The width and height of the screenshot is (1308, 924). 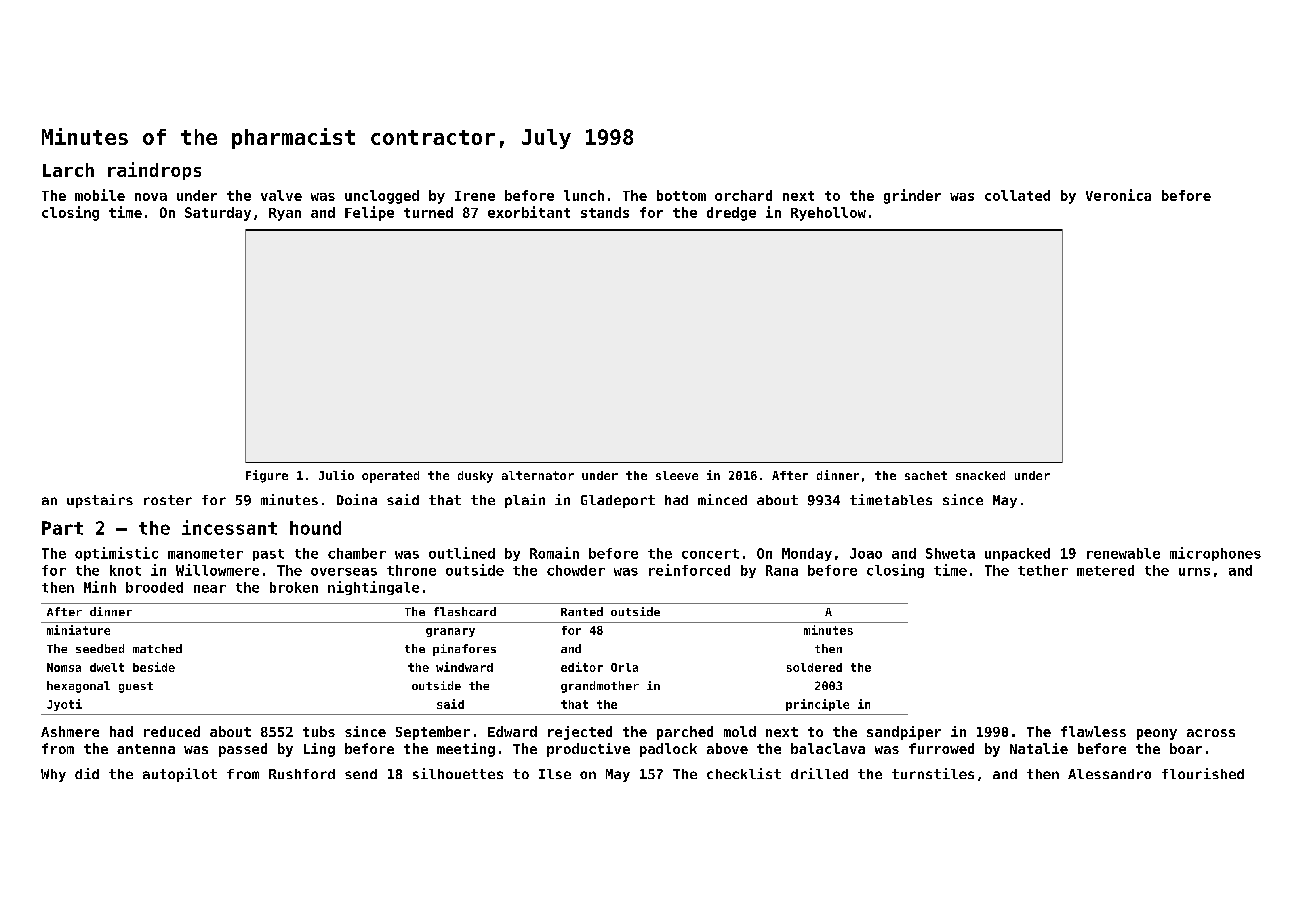 I want to click on Why, so click(x=53, y=775).
